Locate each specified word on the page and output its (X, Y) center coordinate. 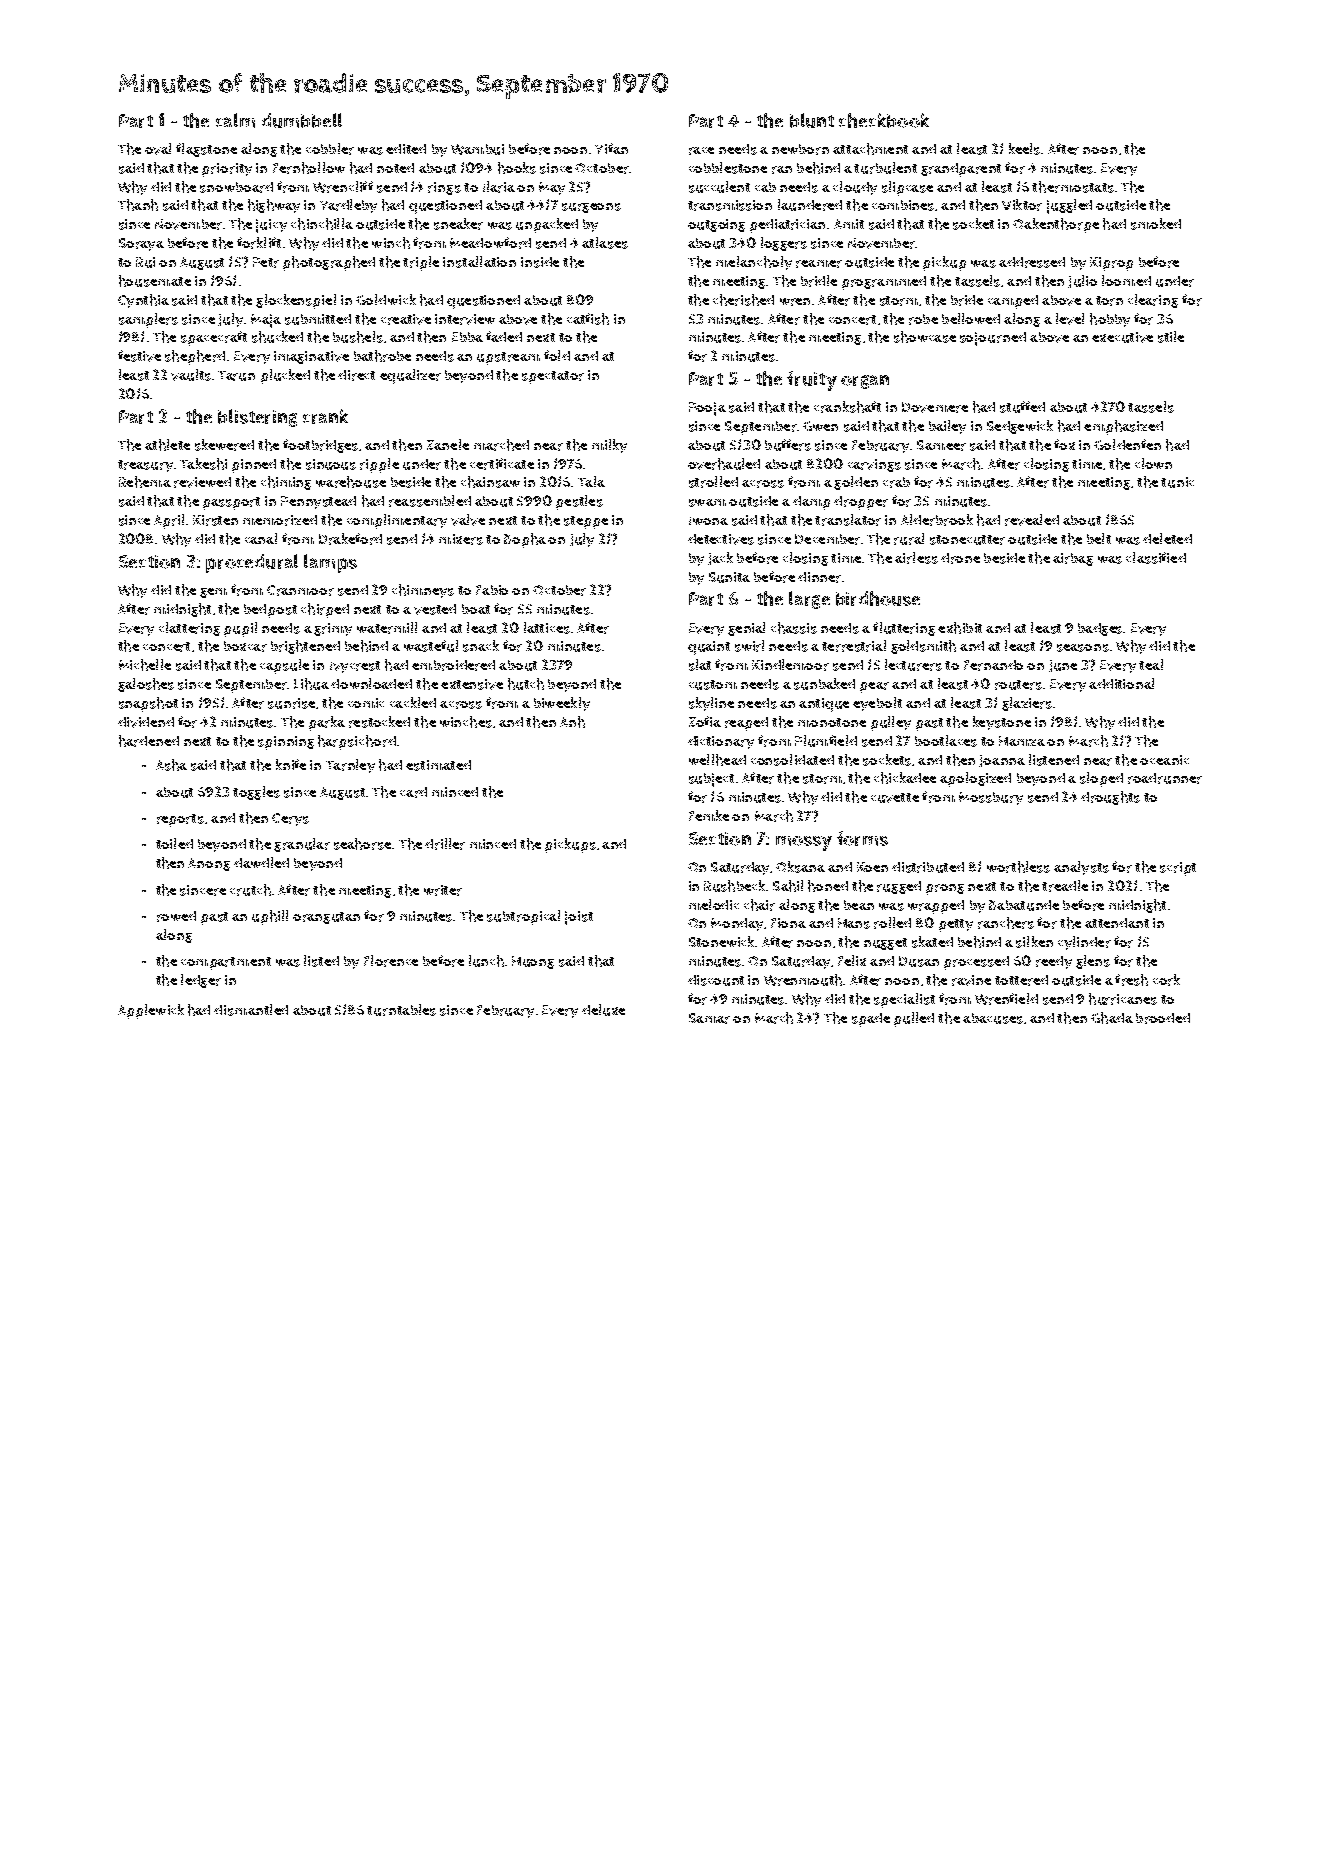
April (169, 521)
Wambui (477, 149)
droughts (1110, 798)
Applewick (151, 1011)
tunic (1177, 482)
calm (235, 120)
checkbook (884, 120)
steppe (586, 522)
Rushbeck (734, 886)
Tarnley (350, 766)
